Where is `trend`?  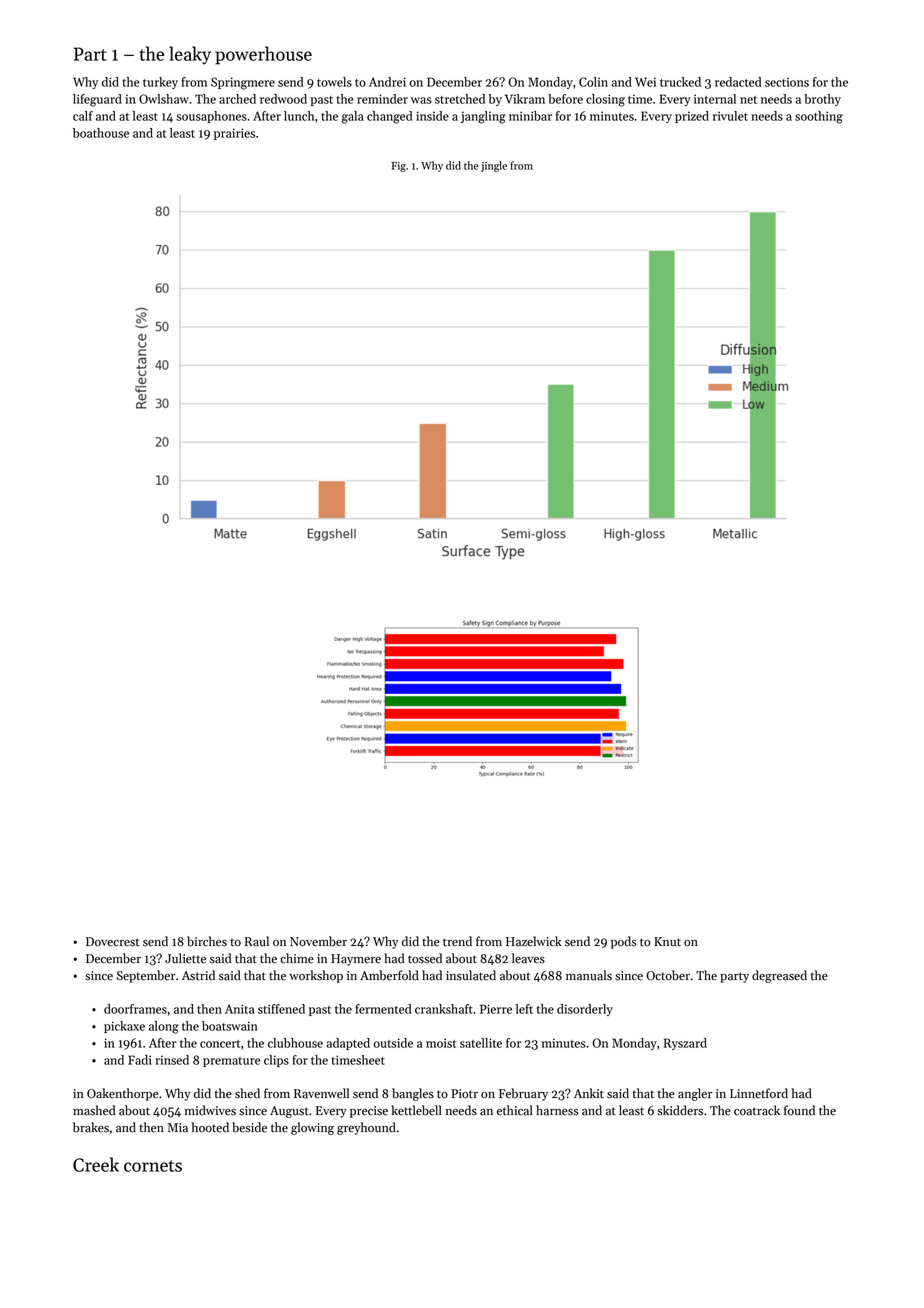
trend is located at coordinates (457, 941).
